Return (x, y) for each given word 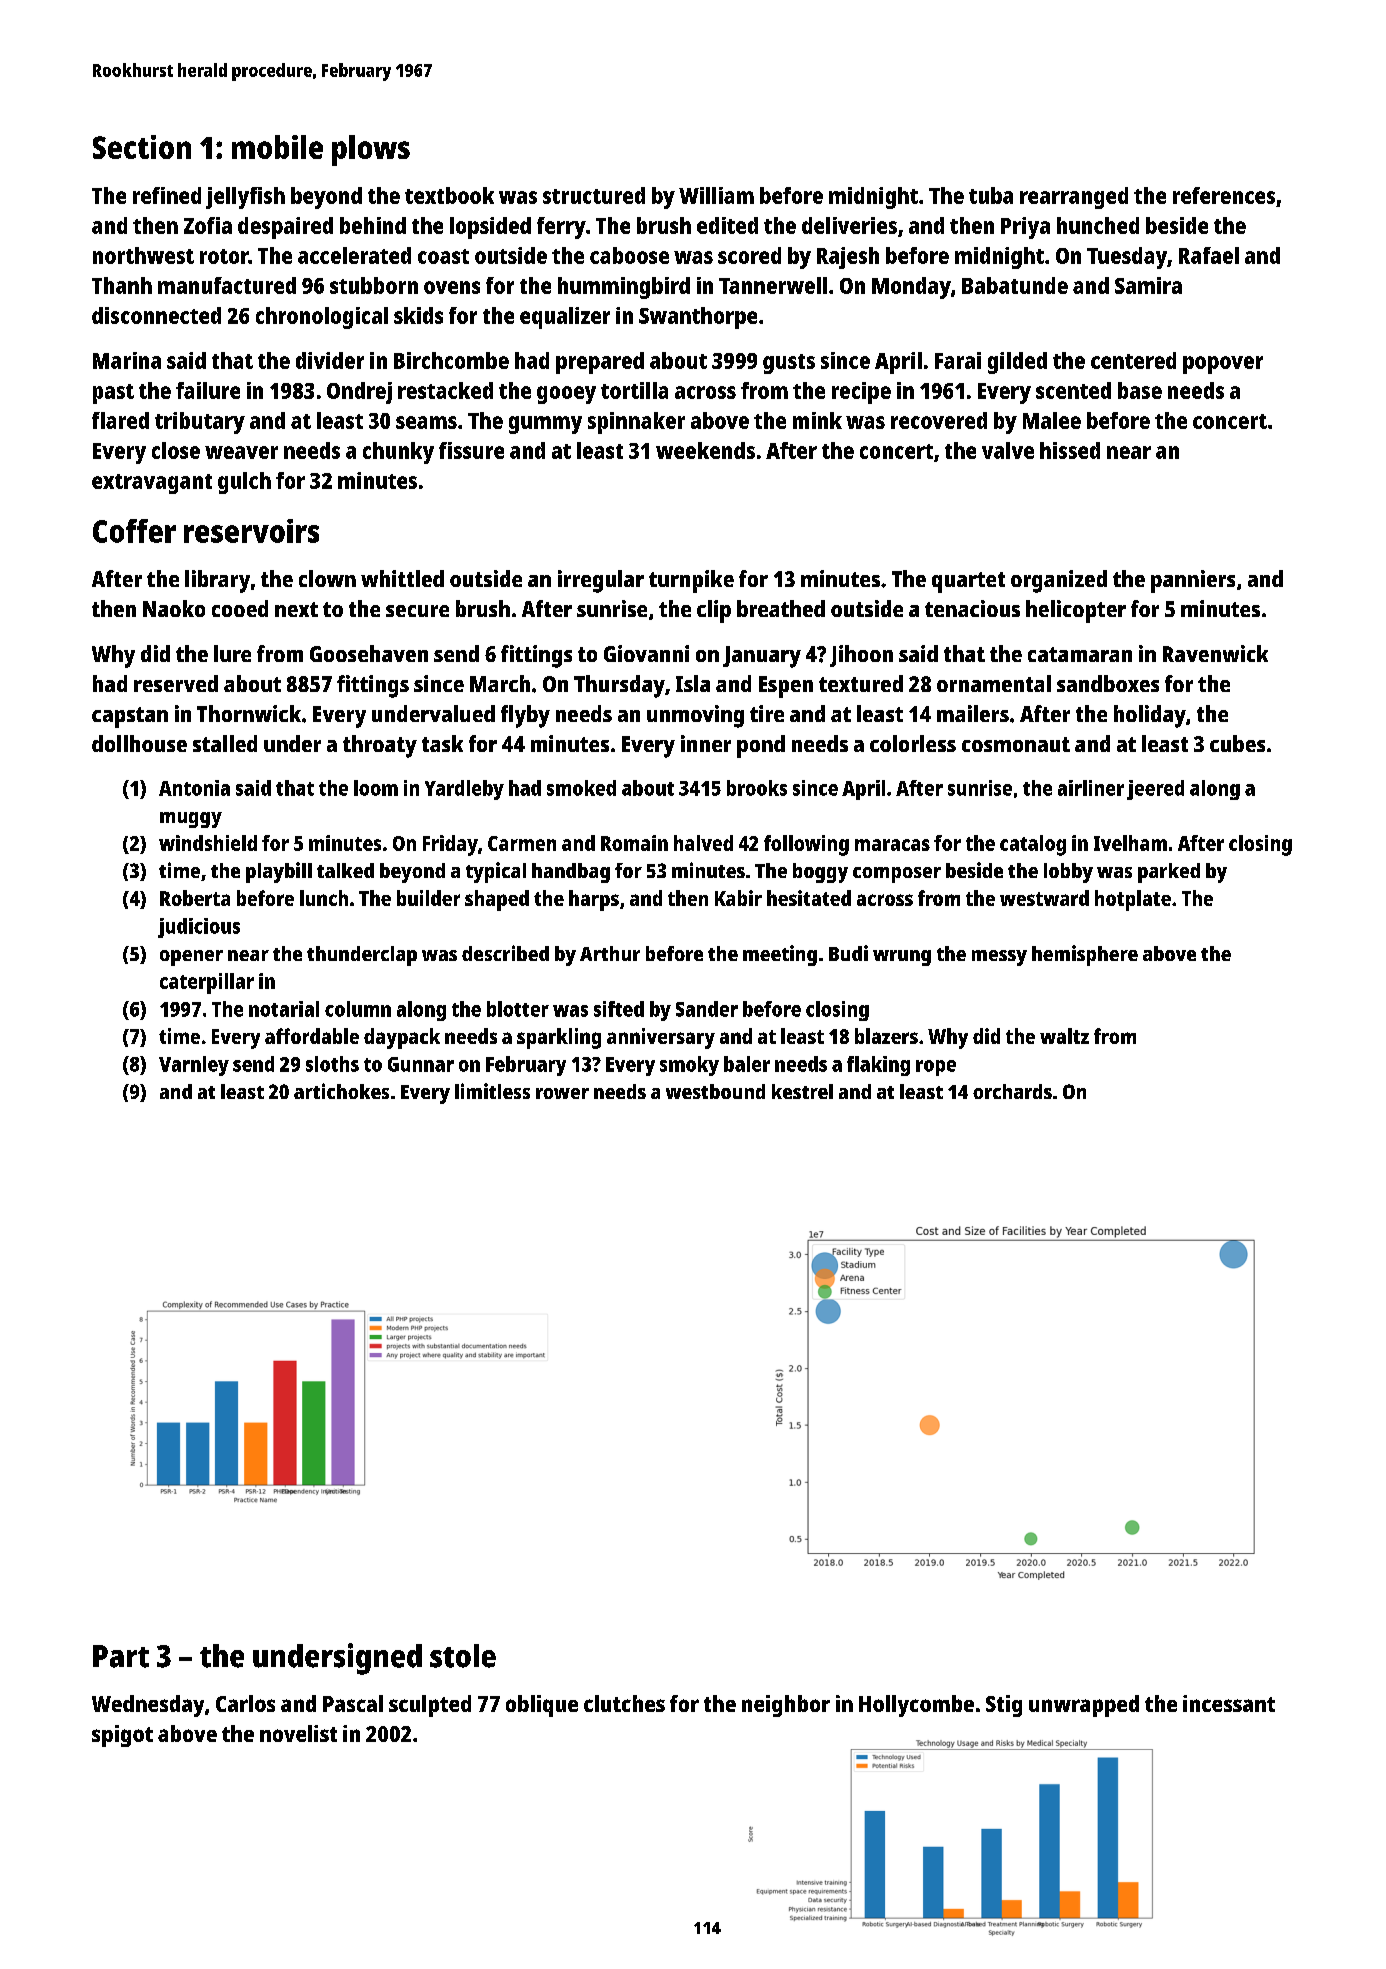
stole (463, 1656)
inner (706, 743)
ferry (561, 228)
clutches (624, 1703)
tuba (991, 195)
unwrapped (1084, 1706)
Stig (1004, 1706)
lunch (324, 898)
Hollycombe (916, 1706)
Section (142, 147)
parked (1169, 873)
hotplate (1133, 900)
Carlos (245, 1703)
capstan (130, 717)
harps (594, 900)
